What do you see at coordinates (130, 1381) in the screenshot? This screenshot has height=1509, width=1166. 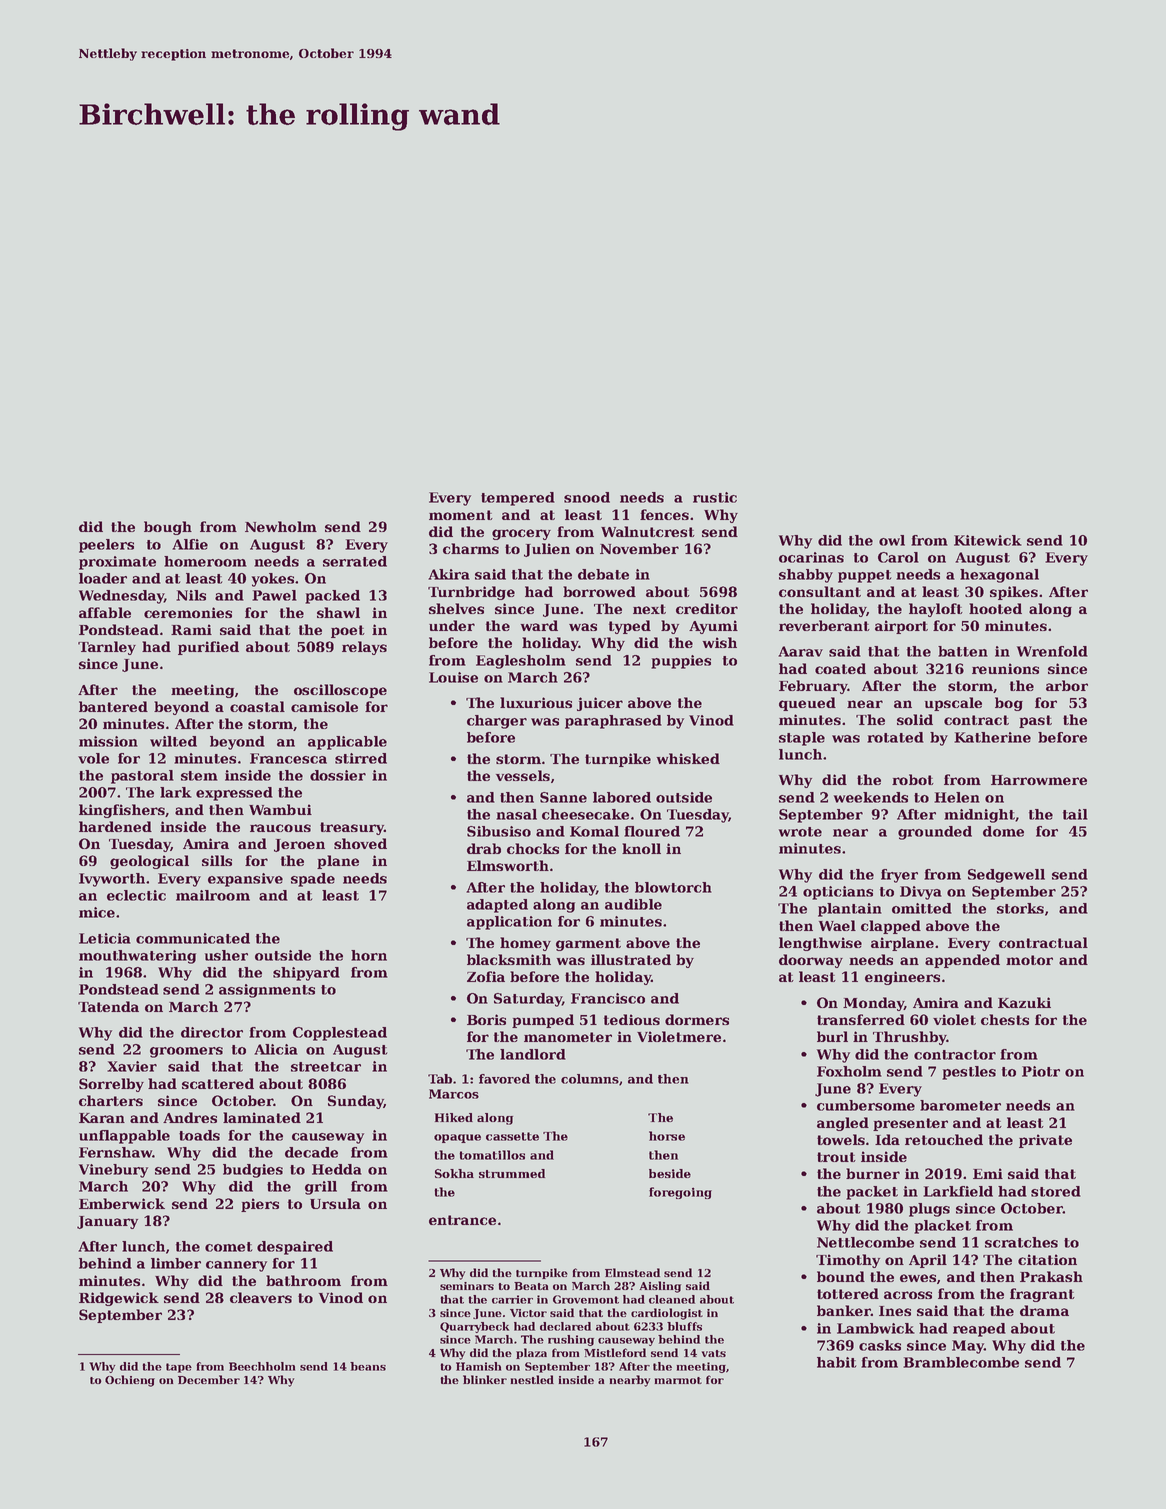 I see `Ochieng` at bounding box center [130, 1381].
